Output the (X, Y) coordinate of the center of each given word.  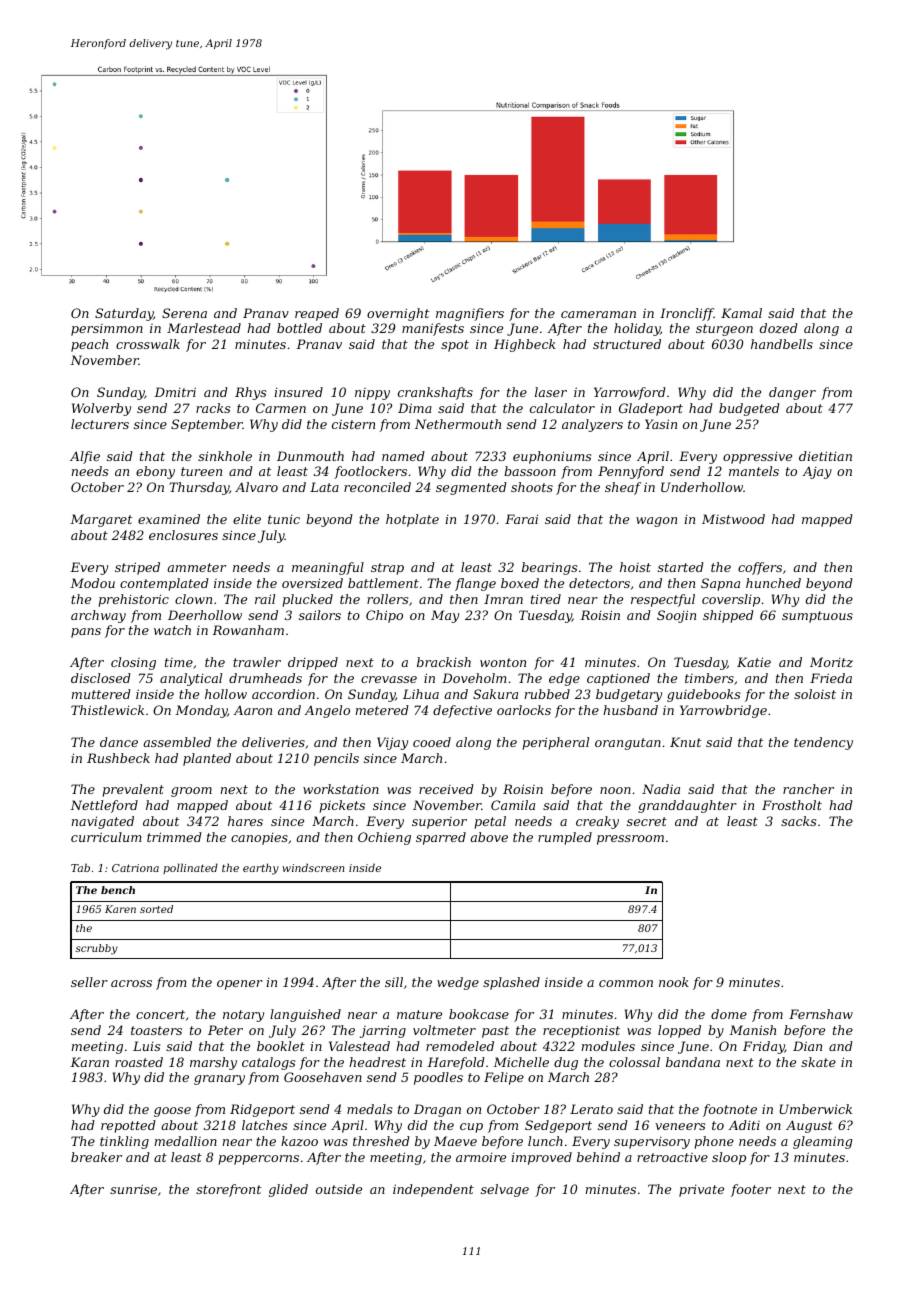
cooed (432, 742)
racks (213, 408)
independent (433, 1190)
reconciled (377, 487)
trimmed (174, 837)
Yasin (661, 424)
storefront (228, 1190)
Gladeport (651, 409)
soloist (815, 694)
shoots (532, 487)
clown (193, 599)
